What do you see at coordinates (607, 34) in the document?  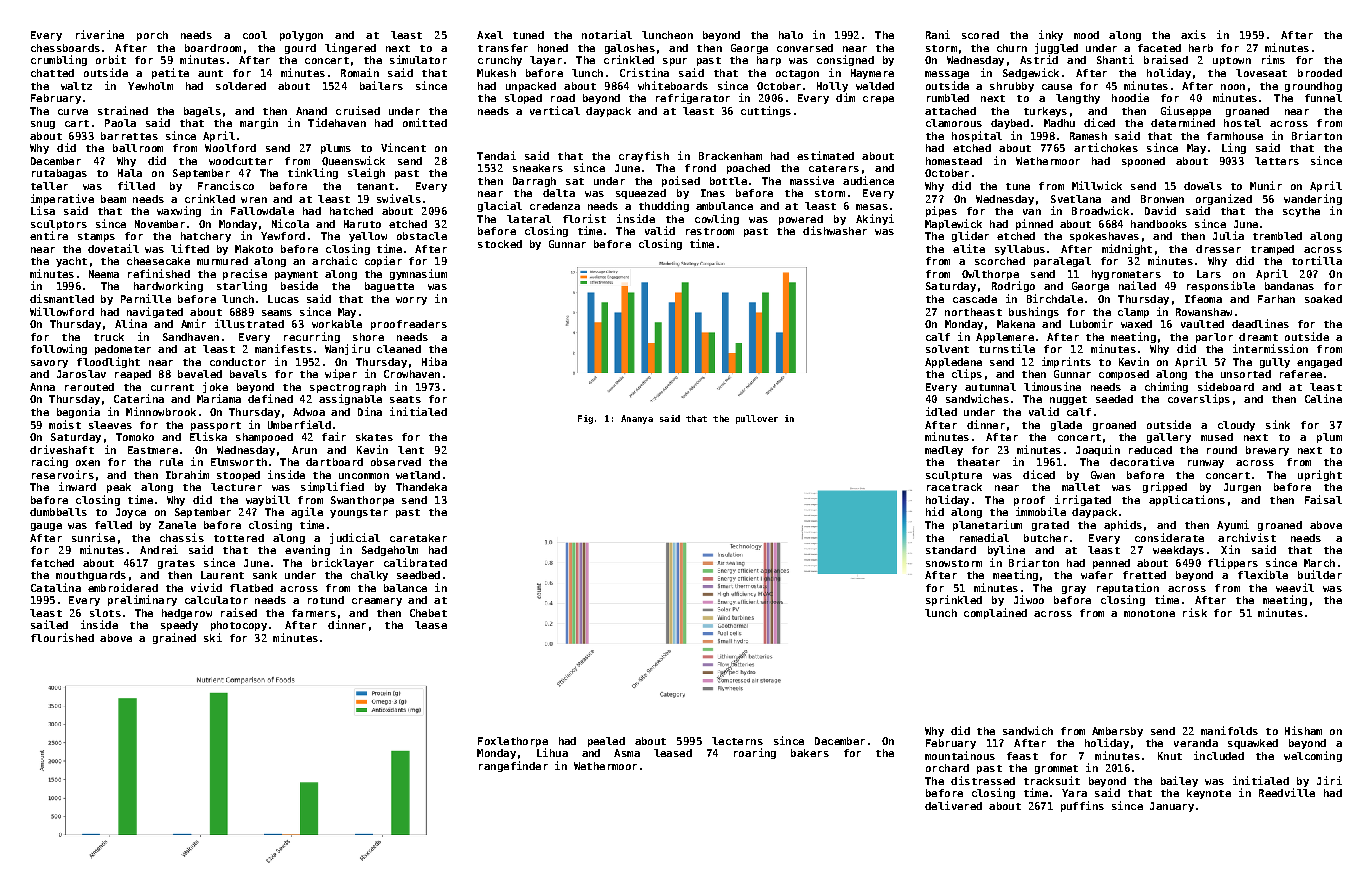 I see `notarial` at bounding box center [607, 34].
